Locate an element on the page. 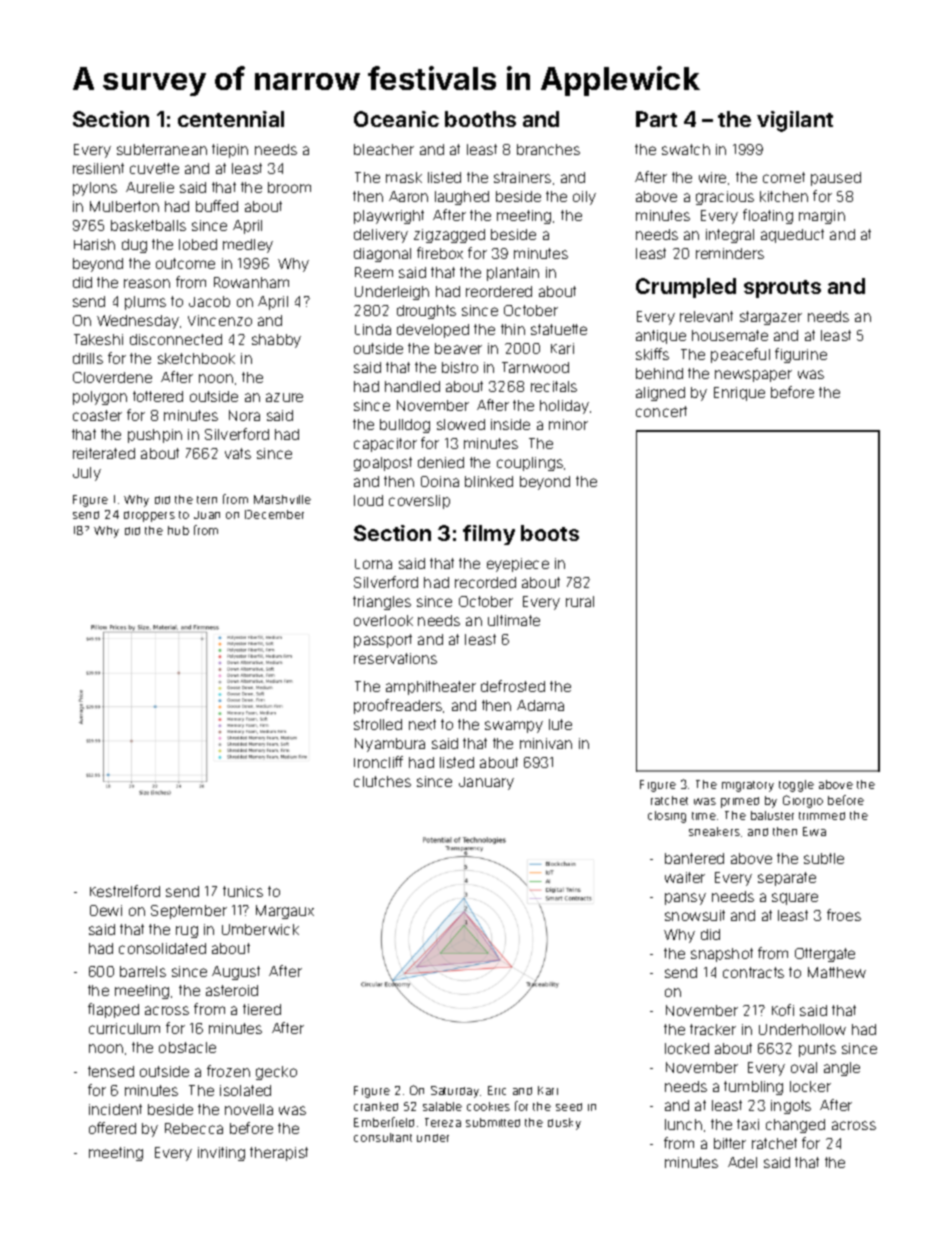 Image resolution: width=952 pixels, height=1233 pixels. offered is located at coordinates (112, 1128).
